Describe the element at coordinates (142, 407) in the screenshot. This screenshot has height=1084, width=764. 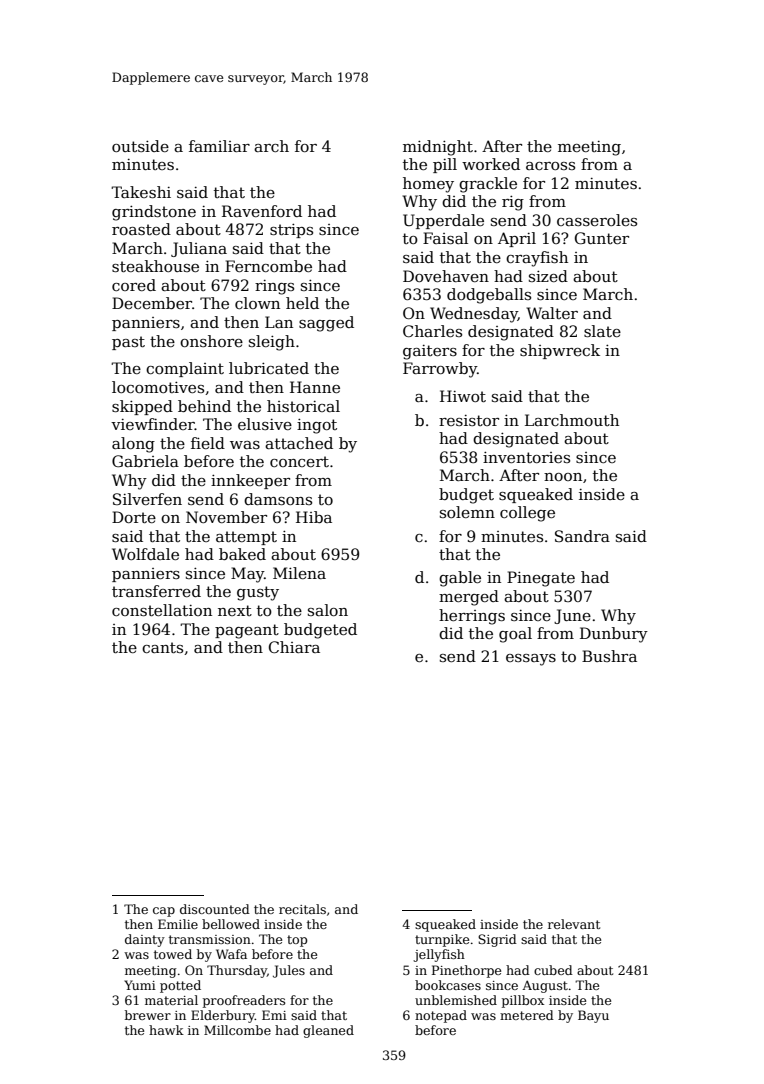
I see `skipped` at that location.
